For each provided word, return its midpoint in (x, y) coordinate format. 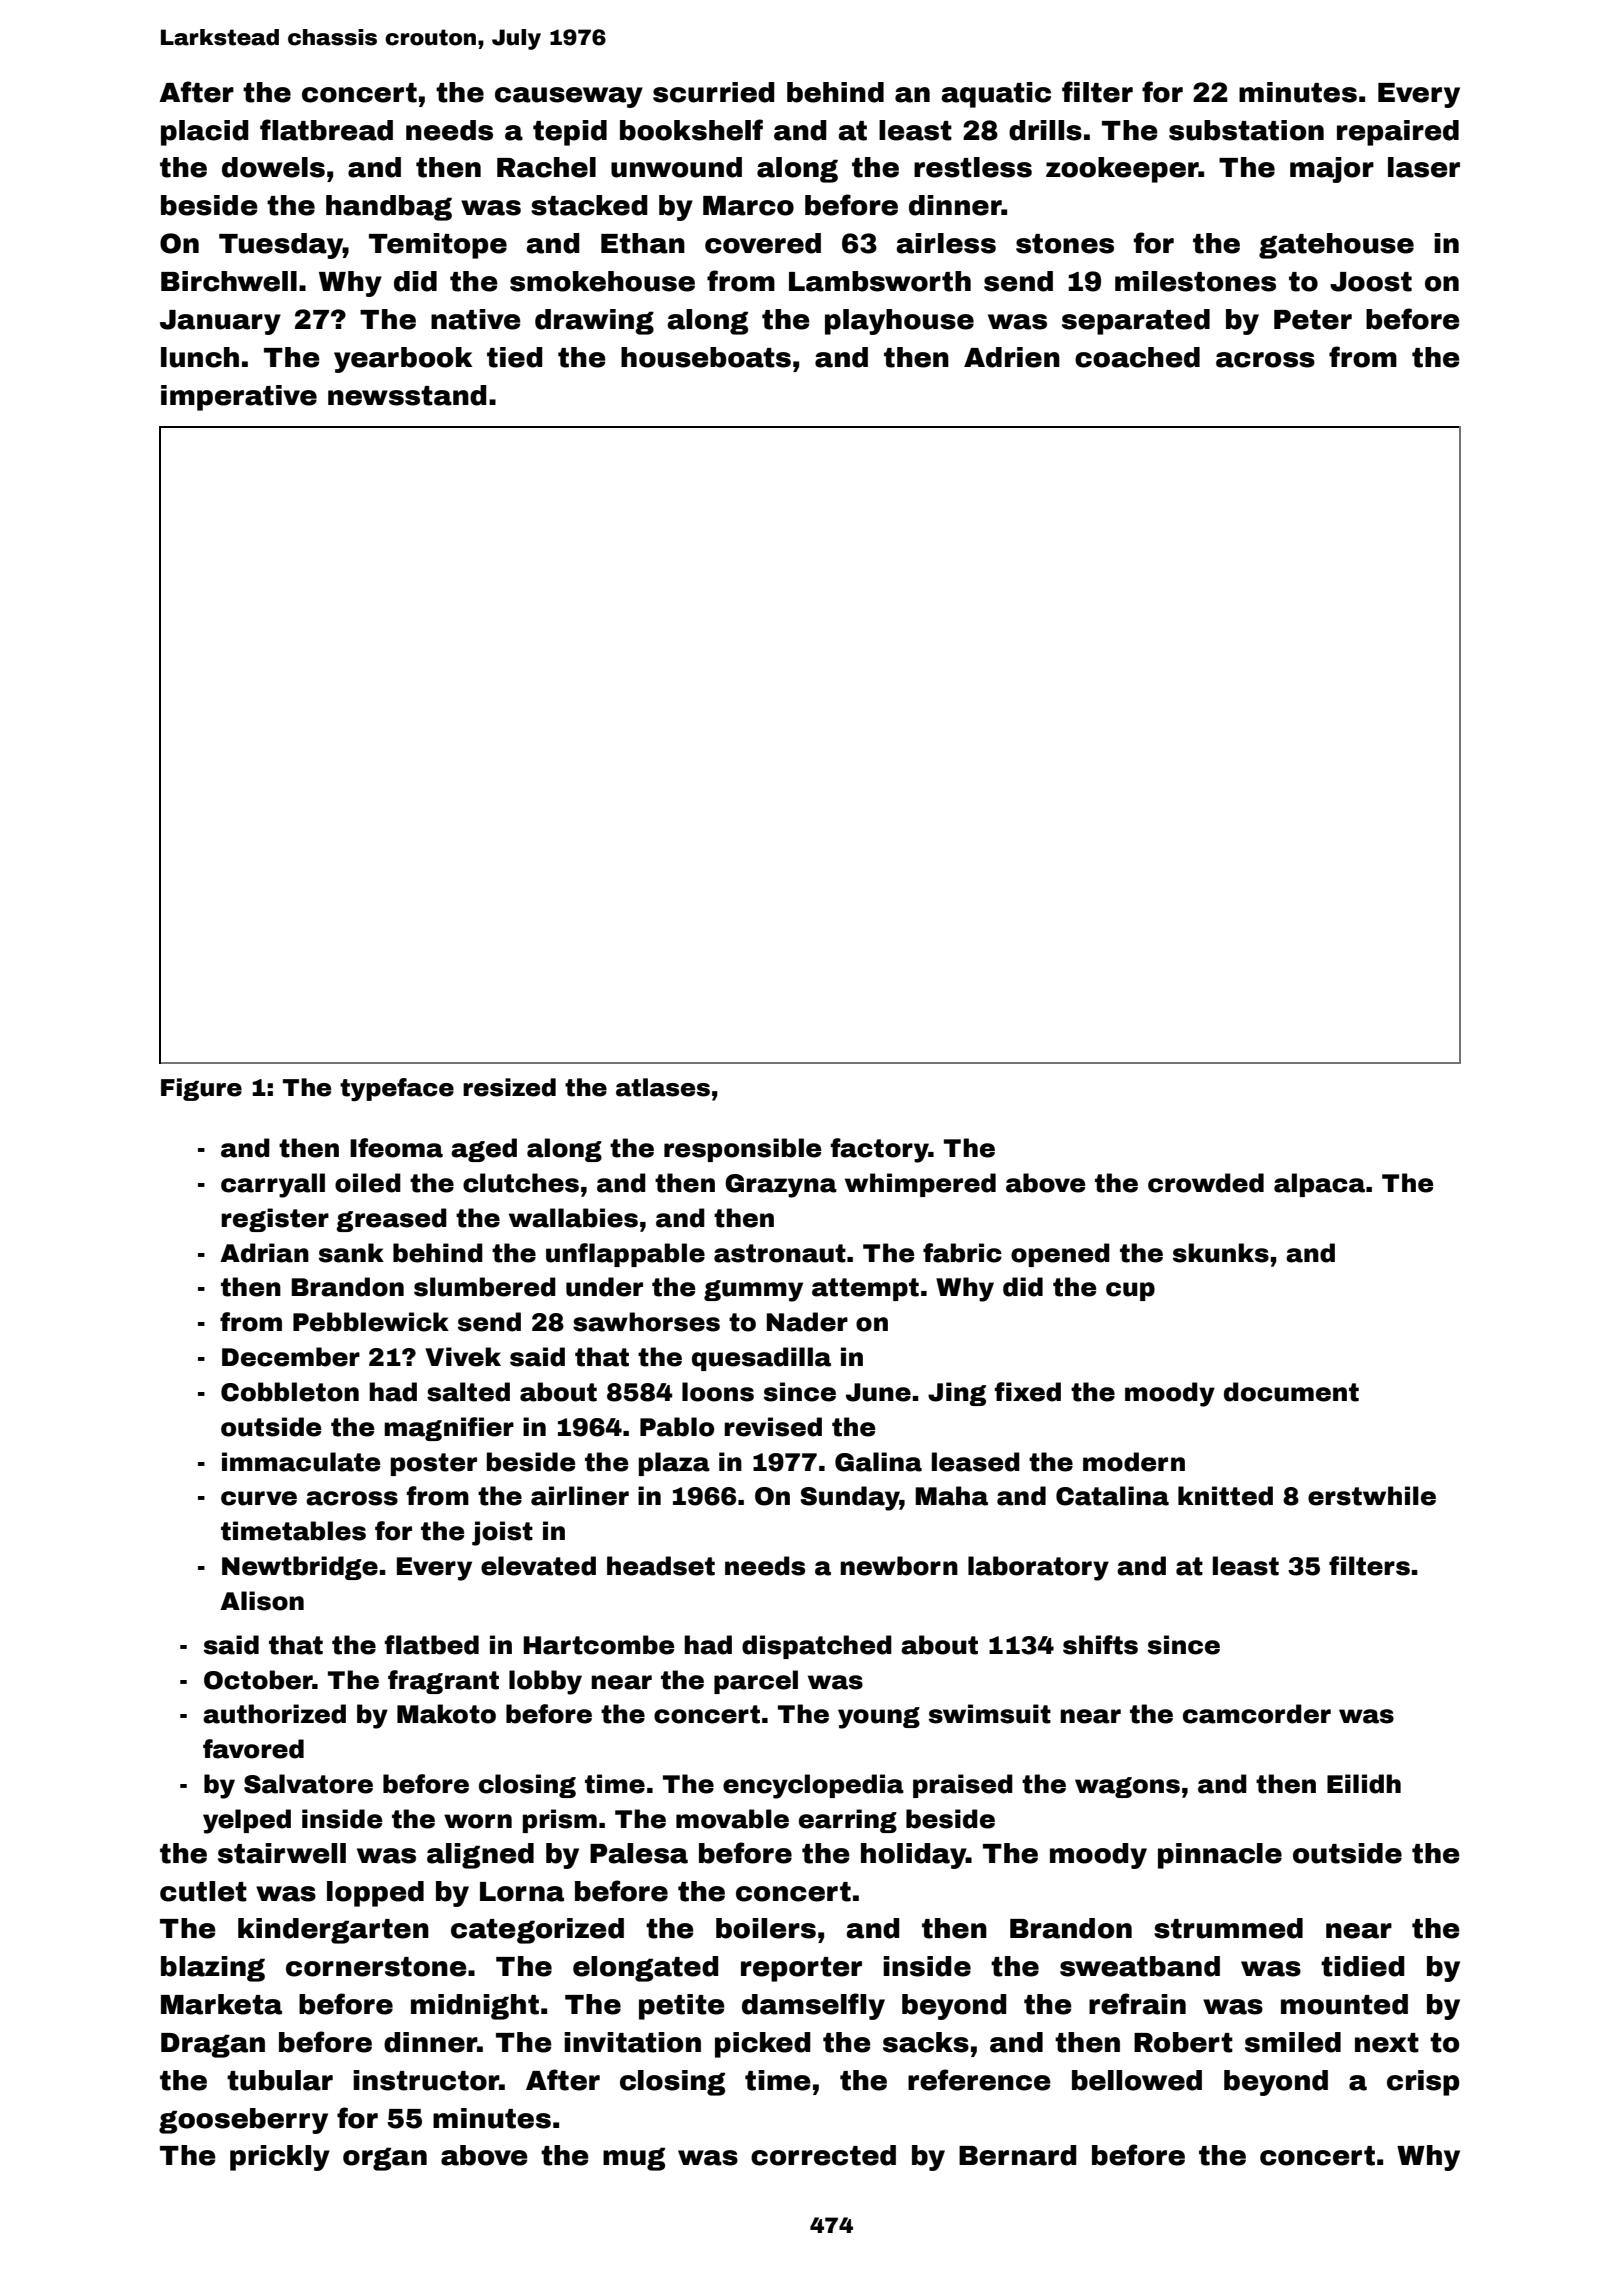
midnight (475, 2007)
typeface (397, 1089)
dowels (273, 167)
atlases (663, 1087)
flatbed (432, 1645)
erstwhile (1372, 1496)
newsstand (407, 395)
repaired (1398, 133)
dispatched (817, 1647)
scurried (714, 92)
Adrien (1012, 357)
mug (634, 2159)
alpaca (1319, 1185)
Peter (1313, 320)
